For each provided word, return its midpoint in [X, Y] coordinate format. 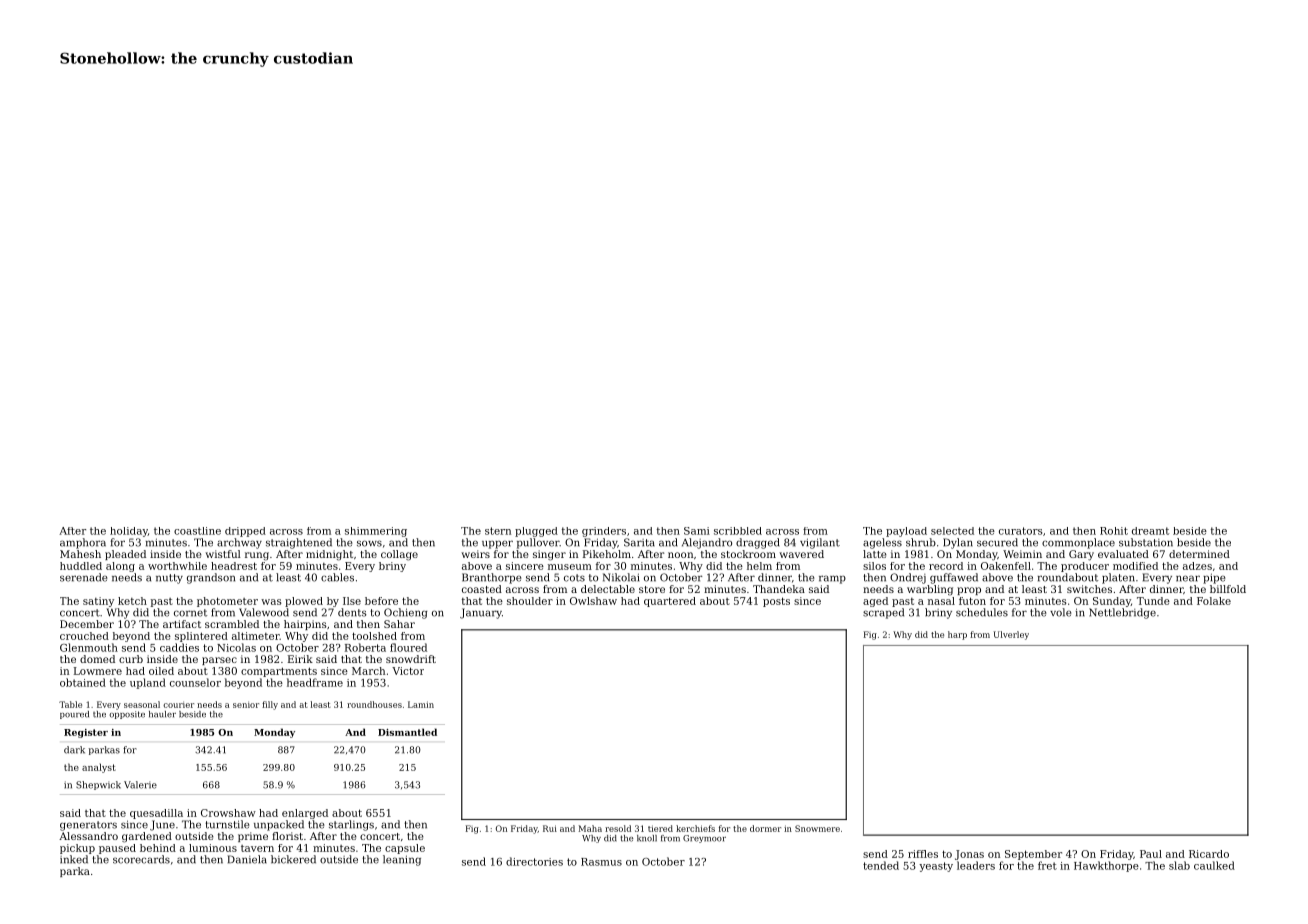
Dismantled [407, 732]
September [1033, 855]
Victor [408, 671]
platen [1118, 578]
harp [957, 635]
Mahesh [80, 554]
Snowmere [817, 828]
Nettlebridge [1122, 613]
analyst [99, 768]
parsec [219, 661]
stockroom [748, 554]
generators [88, 826]
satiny [98, 602]
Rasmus [601, 862]
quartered [670, 602]
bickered [293, 859]
